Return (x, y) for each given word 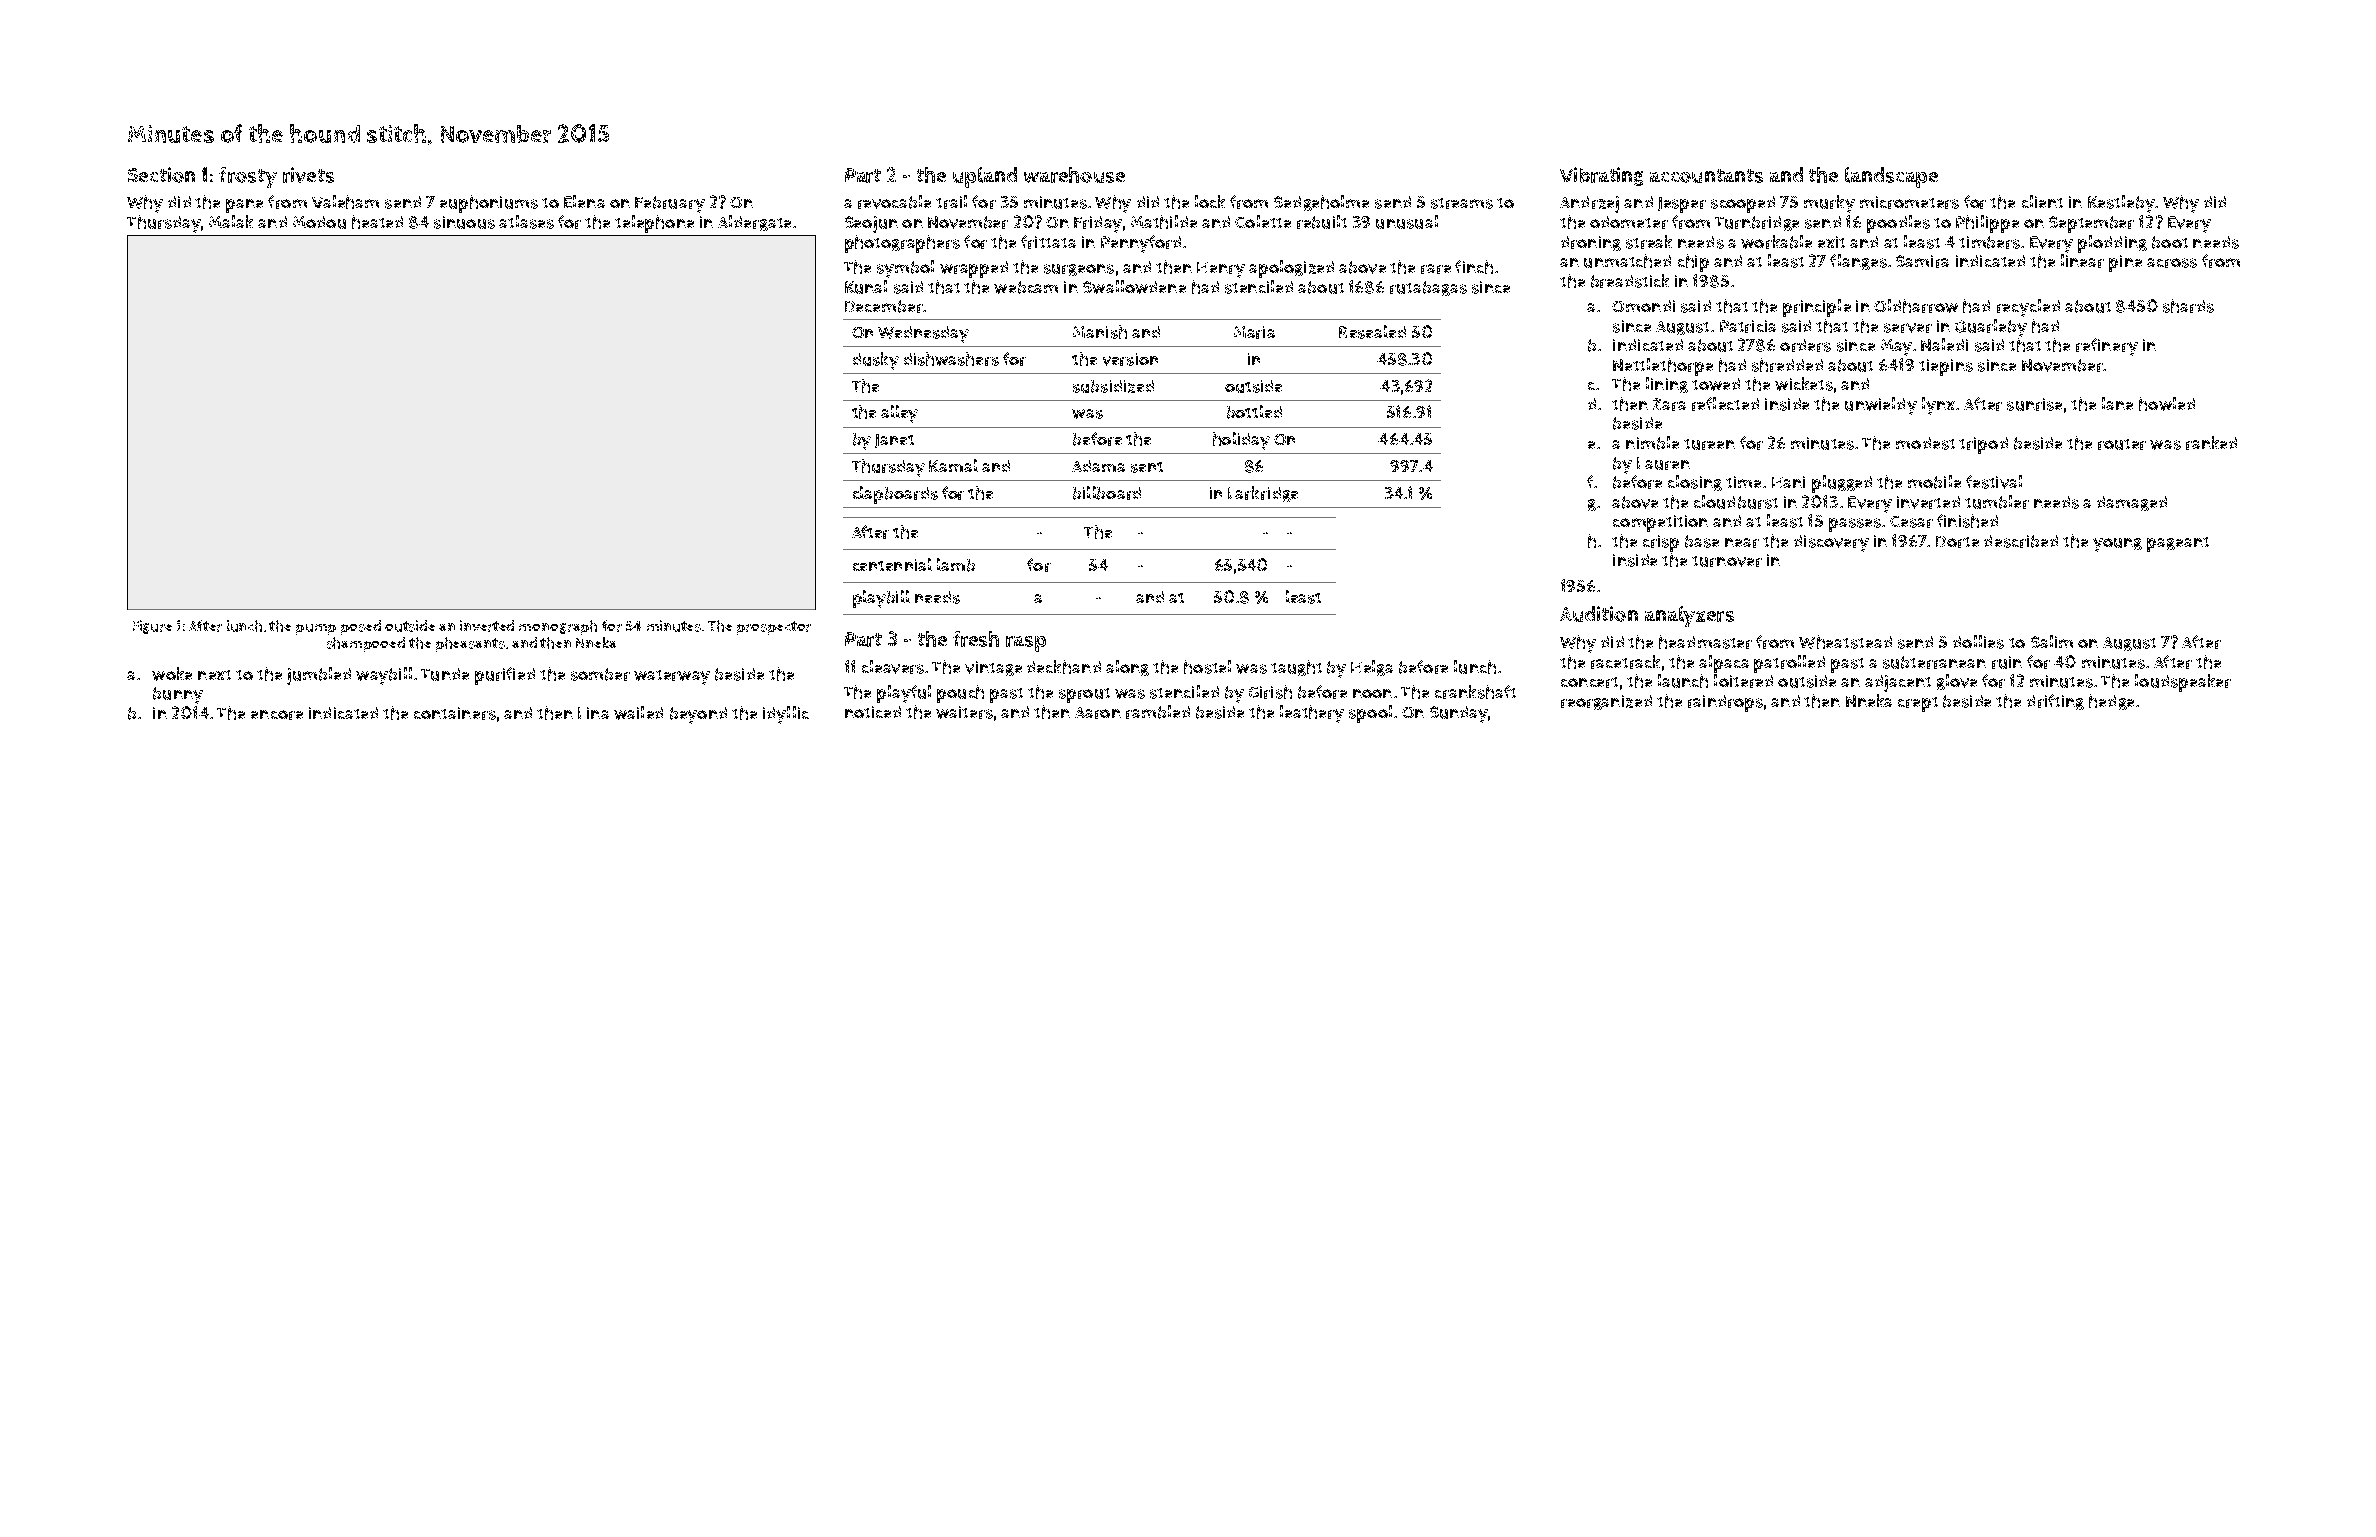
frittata (1048, 242)
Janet (894, 441)
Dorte (1957, 542)
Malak (231, 221)
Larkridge (1263, 494)
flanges (1858, 262)
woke (172, 674)
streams (1462, 203)
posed (361, 627)
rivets (308, 175)
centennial (892, 564)
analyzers (1689, 616)
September (2091, 224)
